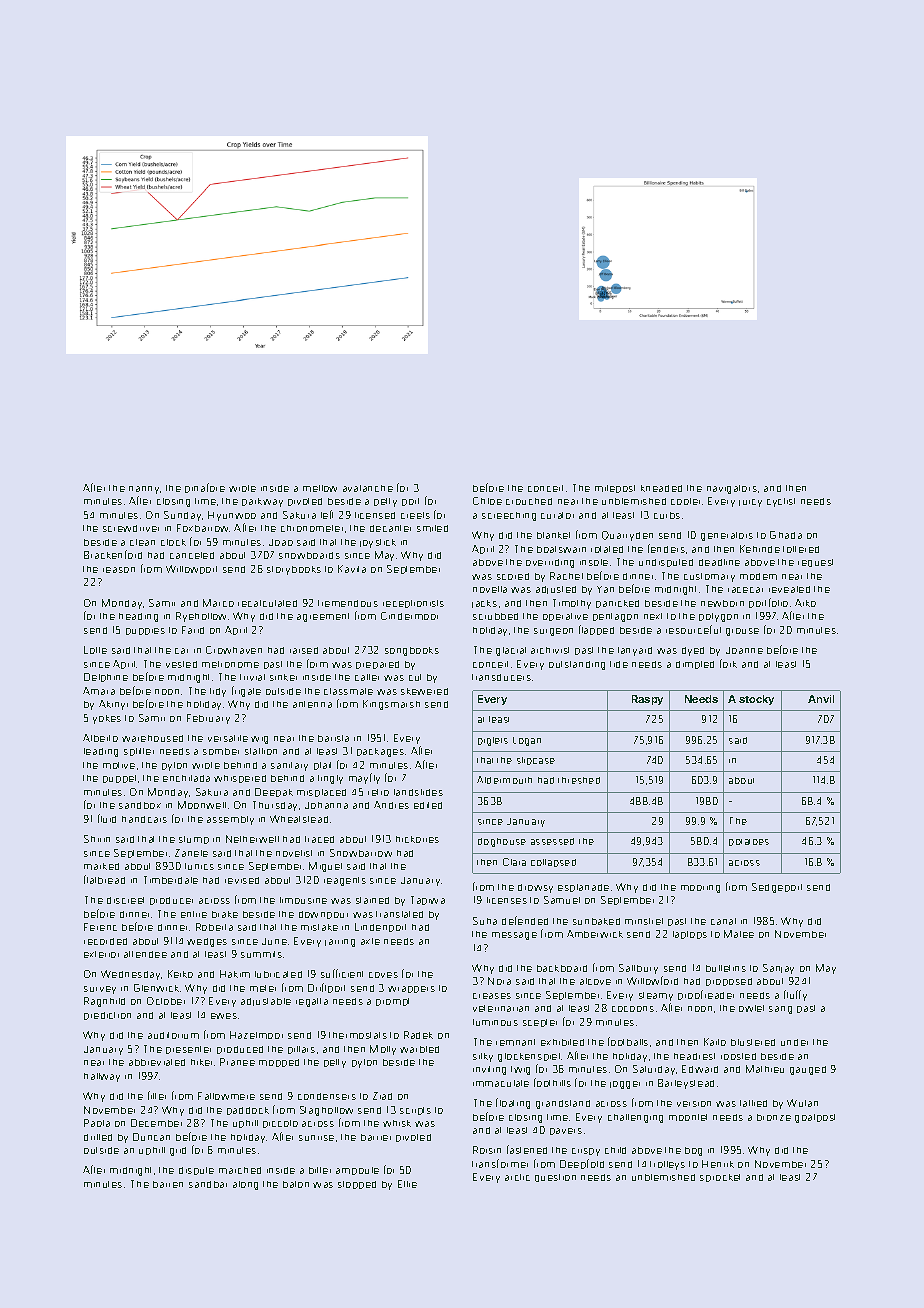 The width and height of the page is (924, 1308). What do you see at coordinates (555, 1178) in the page?
I see `question` at bounding box center [555, 1178].
